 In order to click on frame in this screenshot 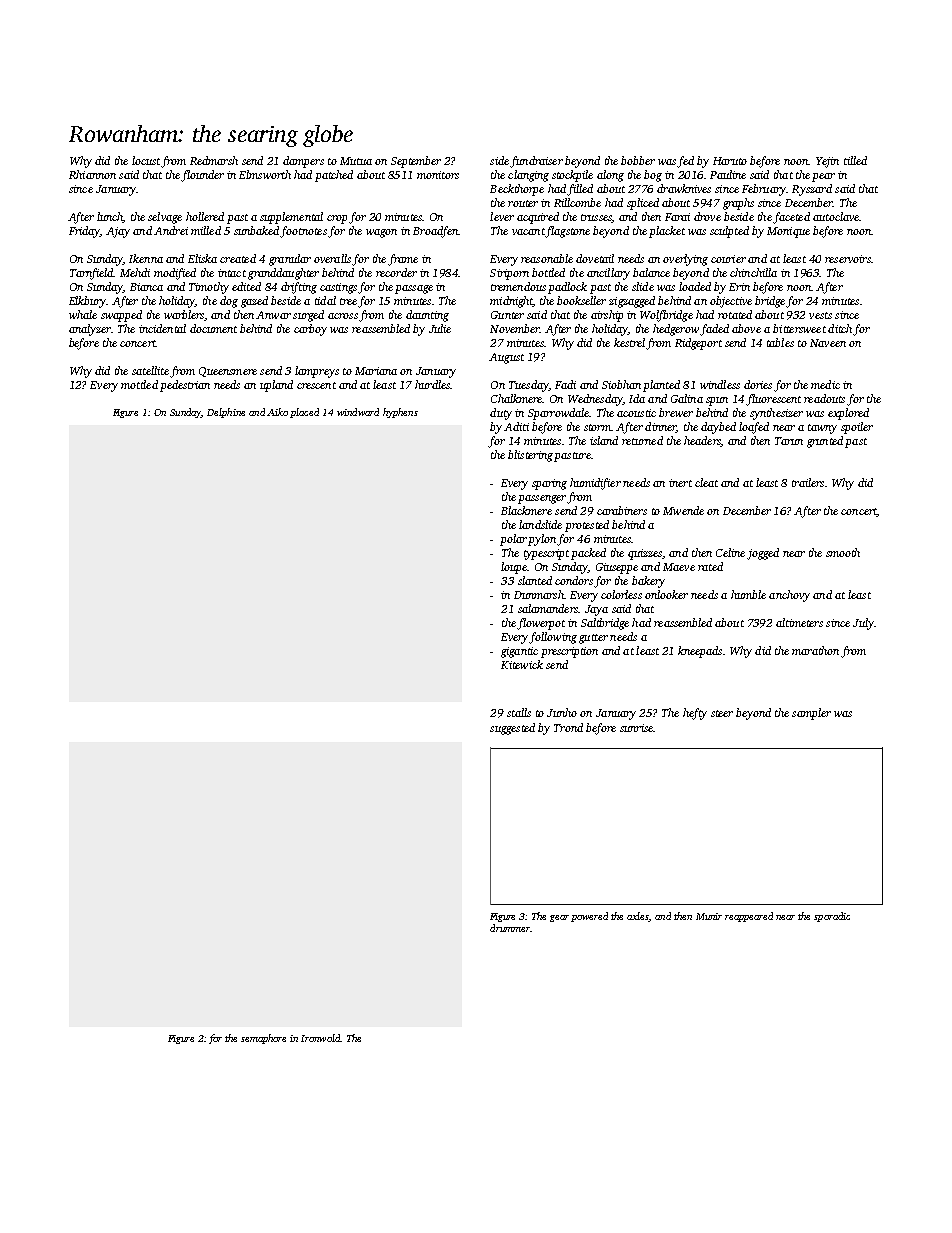, I will do `click(403, 260)`.
